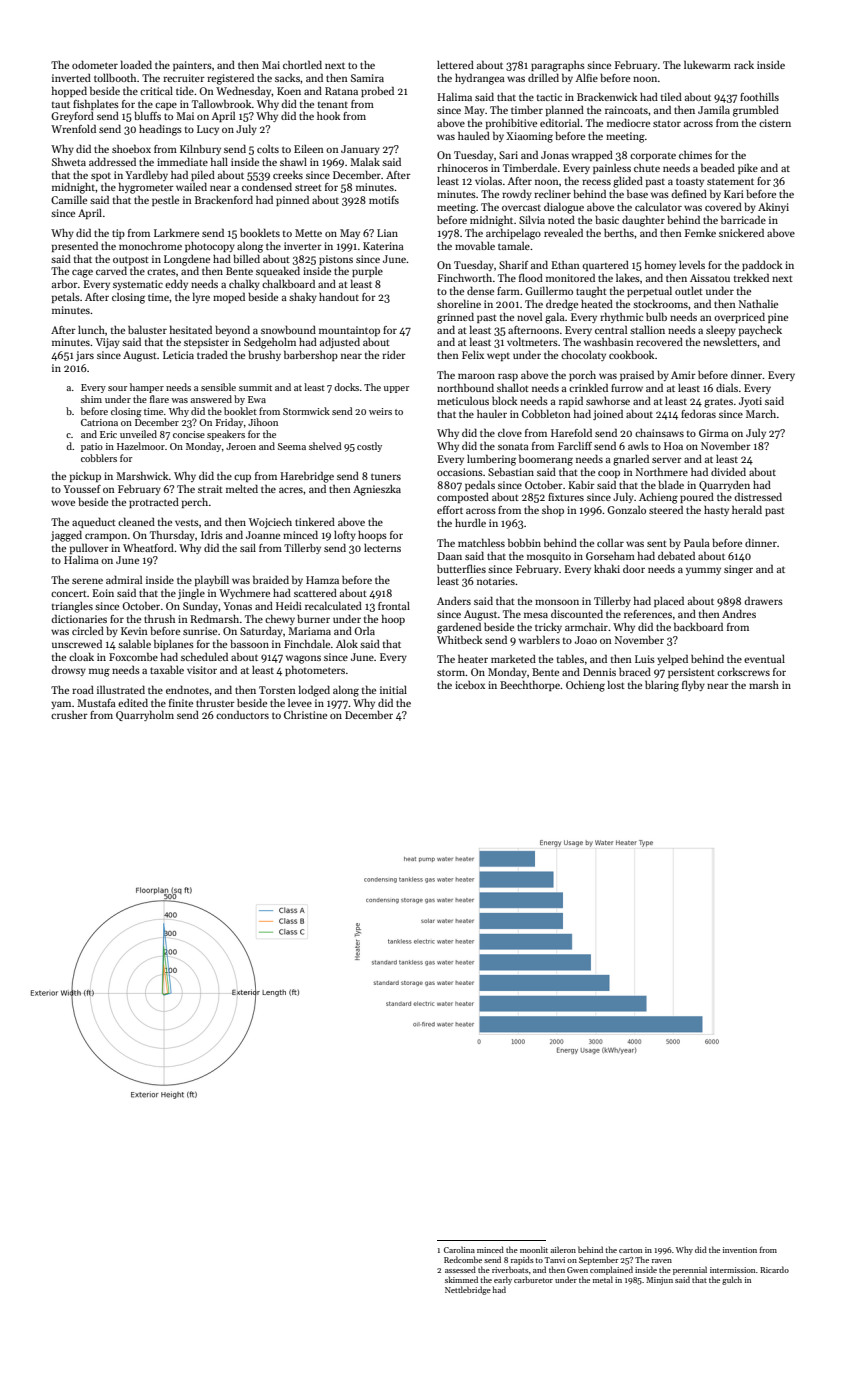 This image has height=1400, width=849. What do you see at coordinates (387, 233) in the image?
I see `Lian` at bounding box center [387, 233].
